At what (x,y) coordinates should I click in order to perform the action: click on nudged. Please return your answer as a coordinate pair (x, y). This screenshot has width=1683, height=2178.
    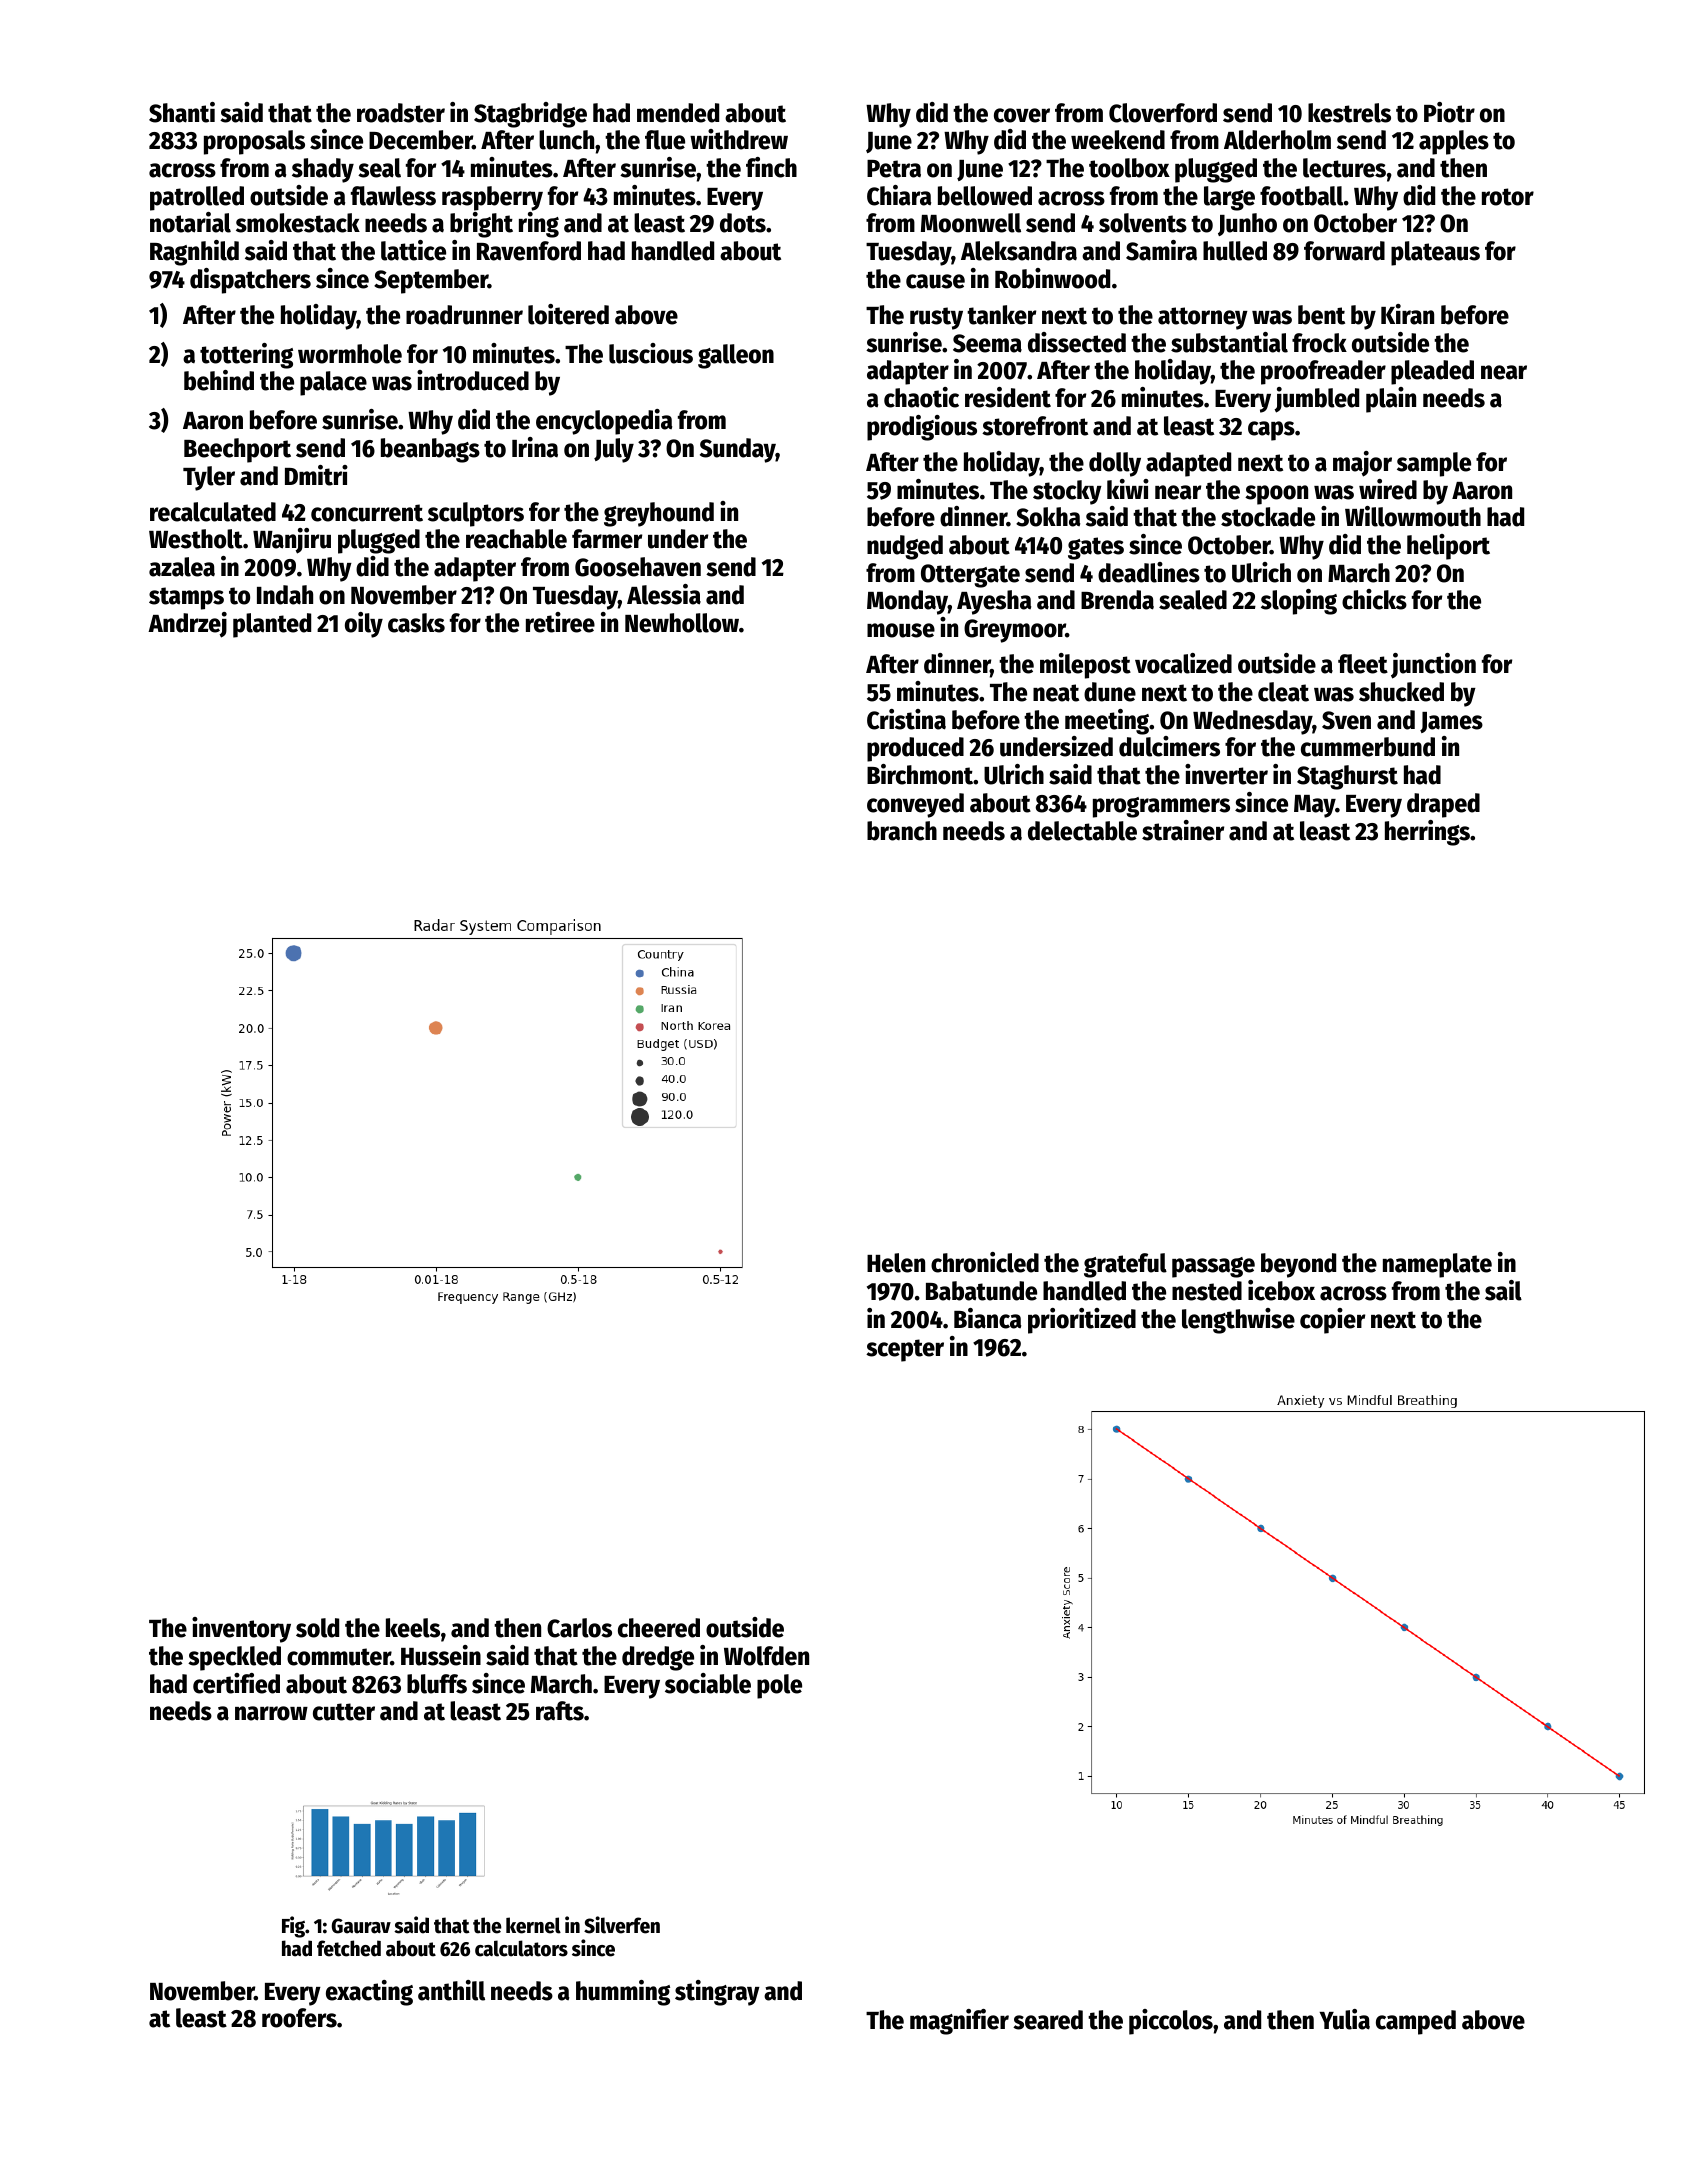
    Looking at the image, I should click on (905, 547).
